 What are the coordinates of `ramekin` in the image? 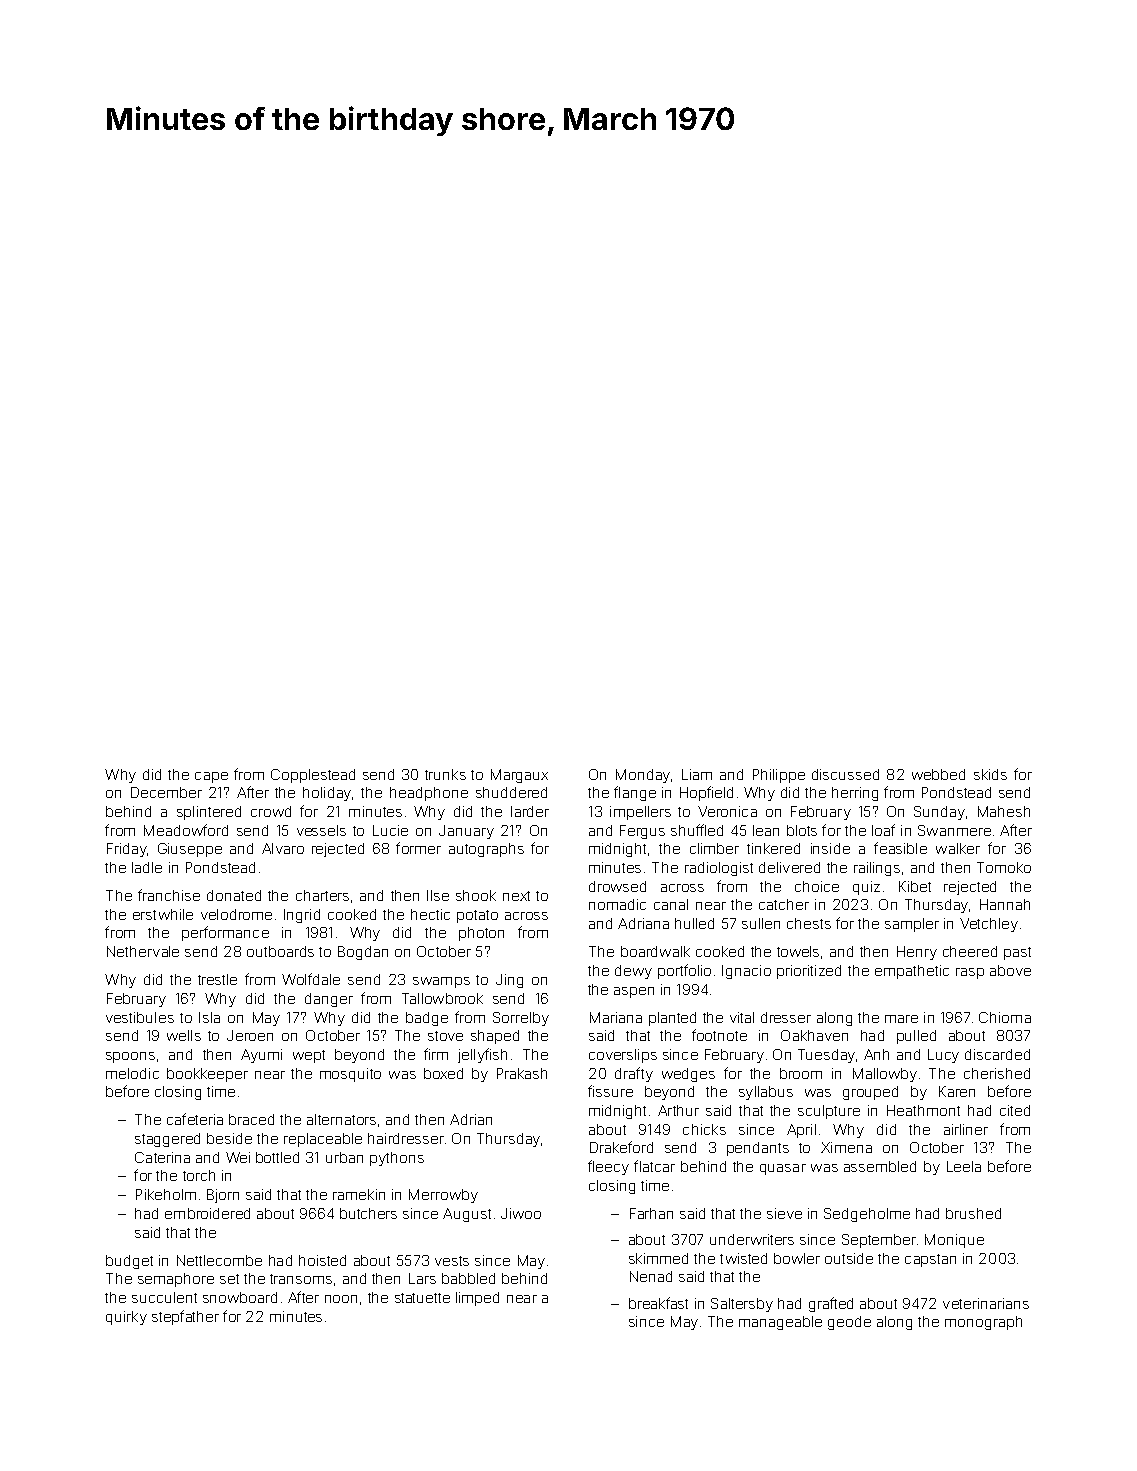 It's located at (359, 1194).
